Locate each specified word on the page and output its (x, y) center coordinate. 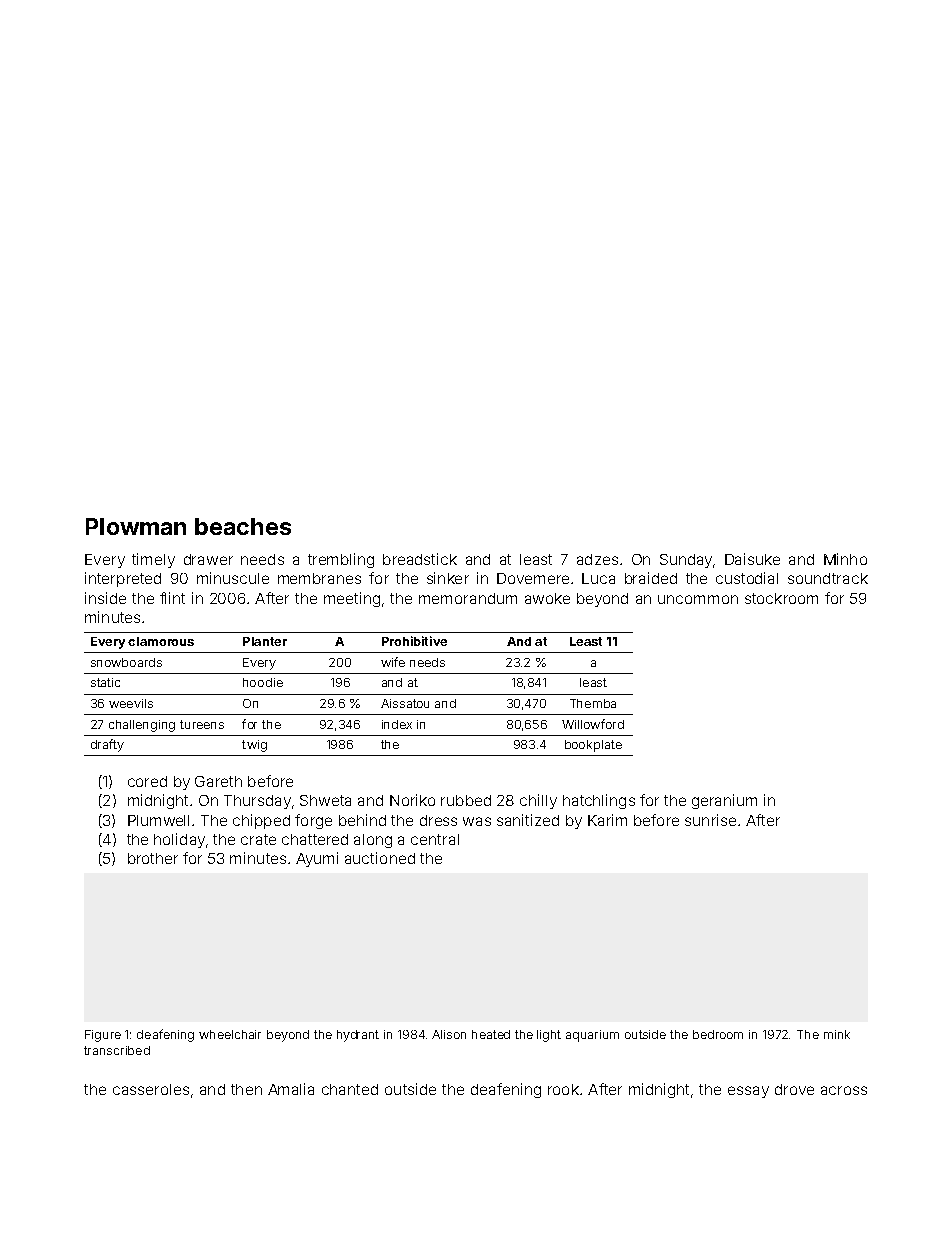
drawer (208, 559)
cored (147, 781)
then (246, 1089)
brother (153, 858)
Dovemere (533, 578)
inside (105, 598)
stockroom (781, 598)
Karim (607, 820)
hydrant (358, 1036)
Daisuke (752, 559)
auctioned (380, 858)
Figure (103, 1036)
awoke (547, 598)
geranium (724, 801)
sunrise (710, 820)
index (397, 724)
